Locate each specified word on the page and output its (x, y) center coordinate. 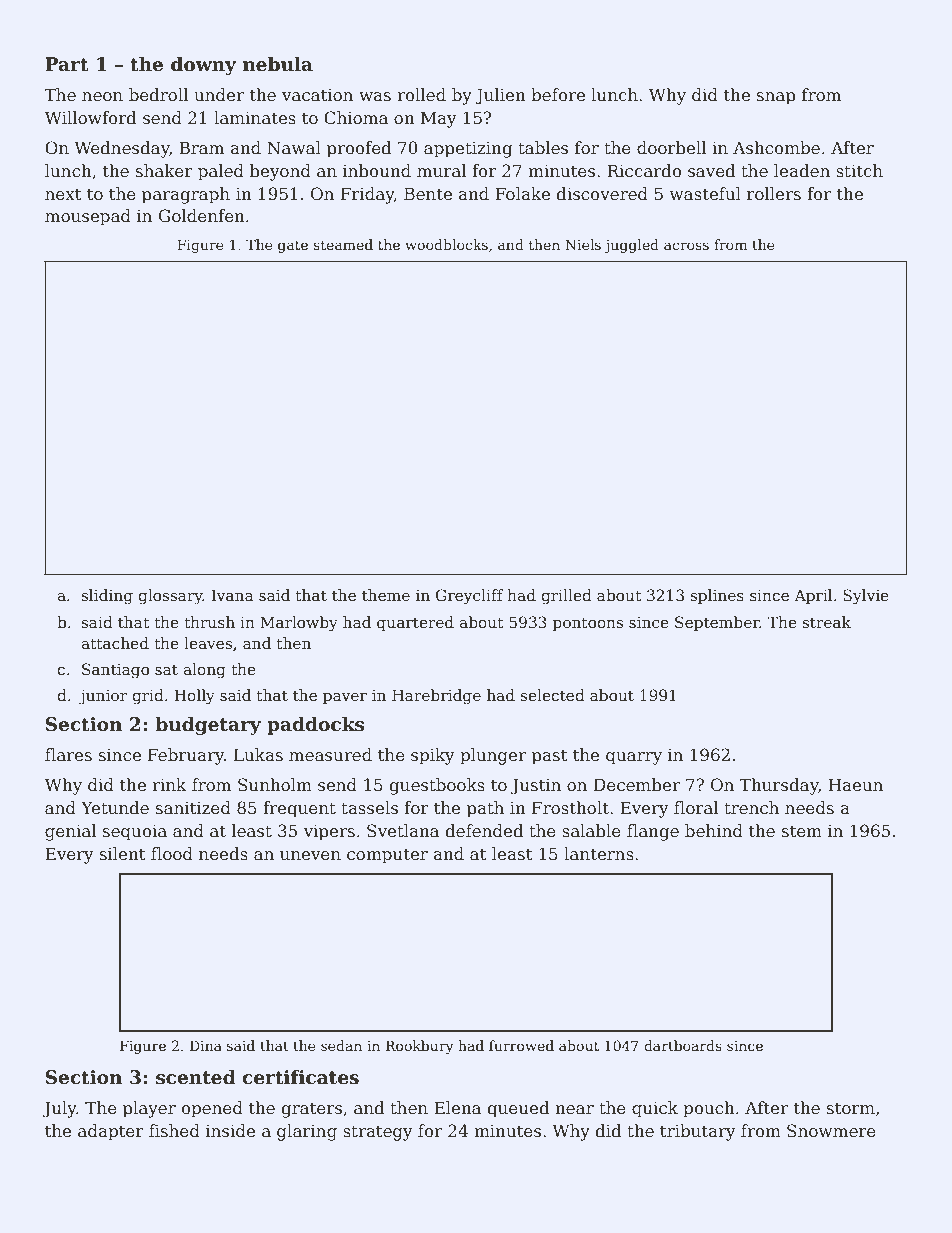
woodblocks (446, 244)
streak (827, 622)
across (686, 246)
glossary (170, 597)
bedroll (158, 95)
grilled (566, 597)
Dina (206, 1045)
